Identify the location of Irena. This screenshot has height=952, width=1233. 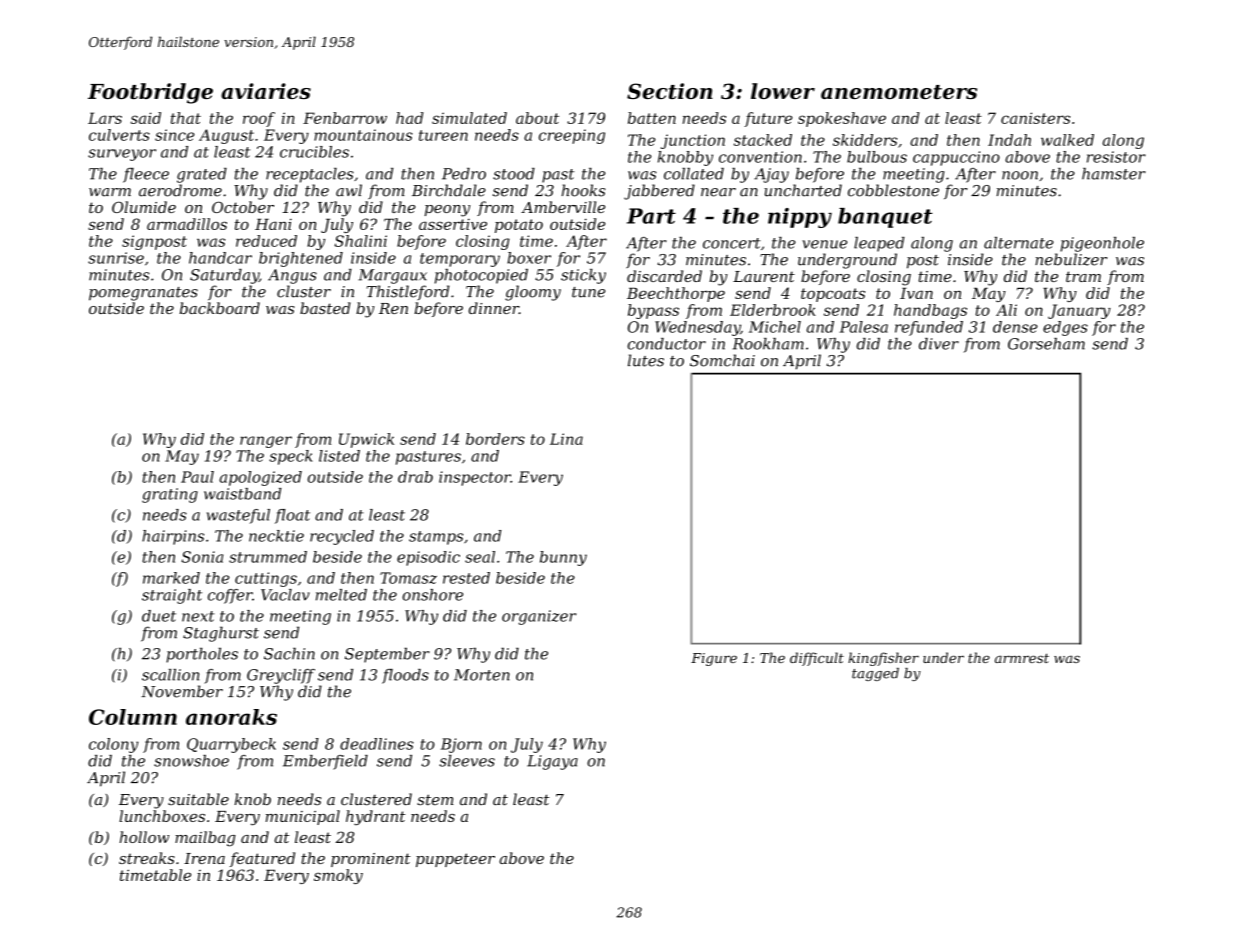
(204, 858).
